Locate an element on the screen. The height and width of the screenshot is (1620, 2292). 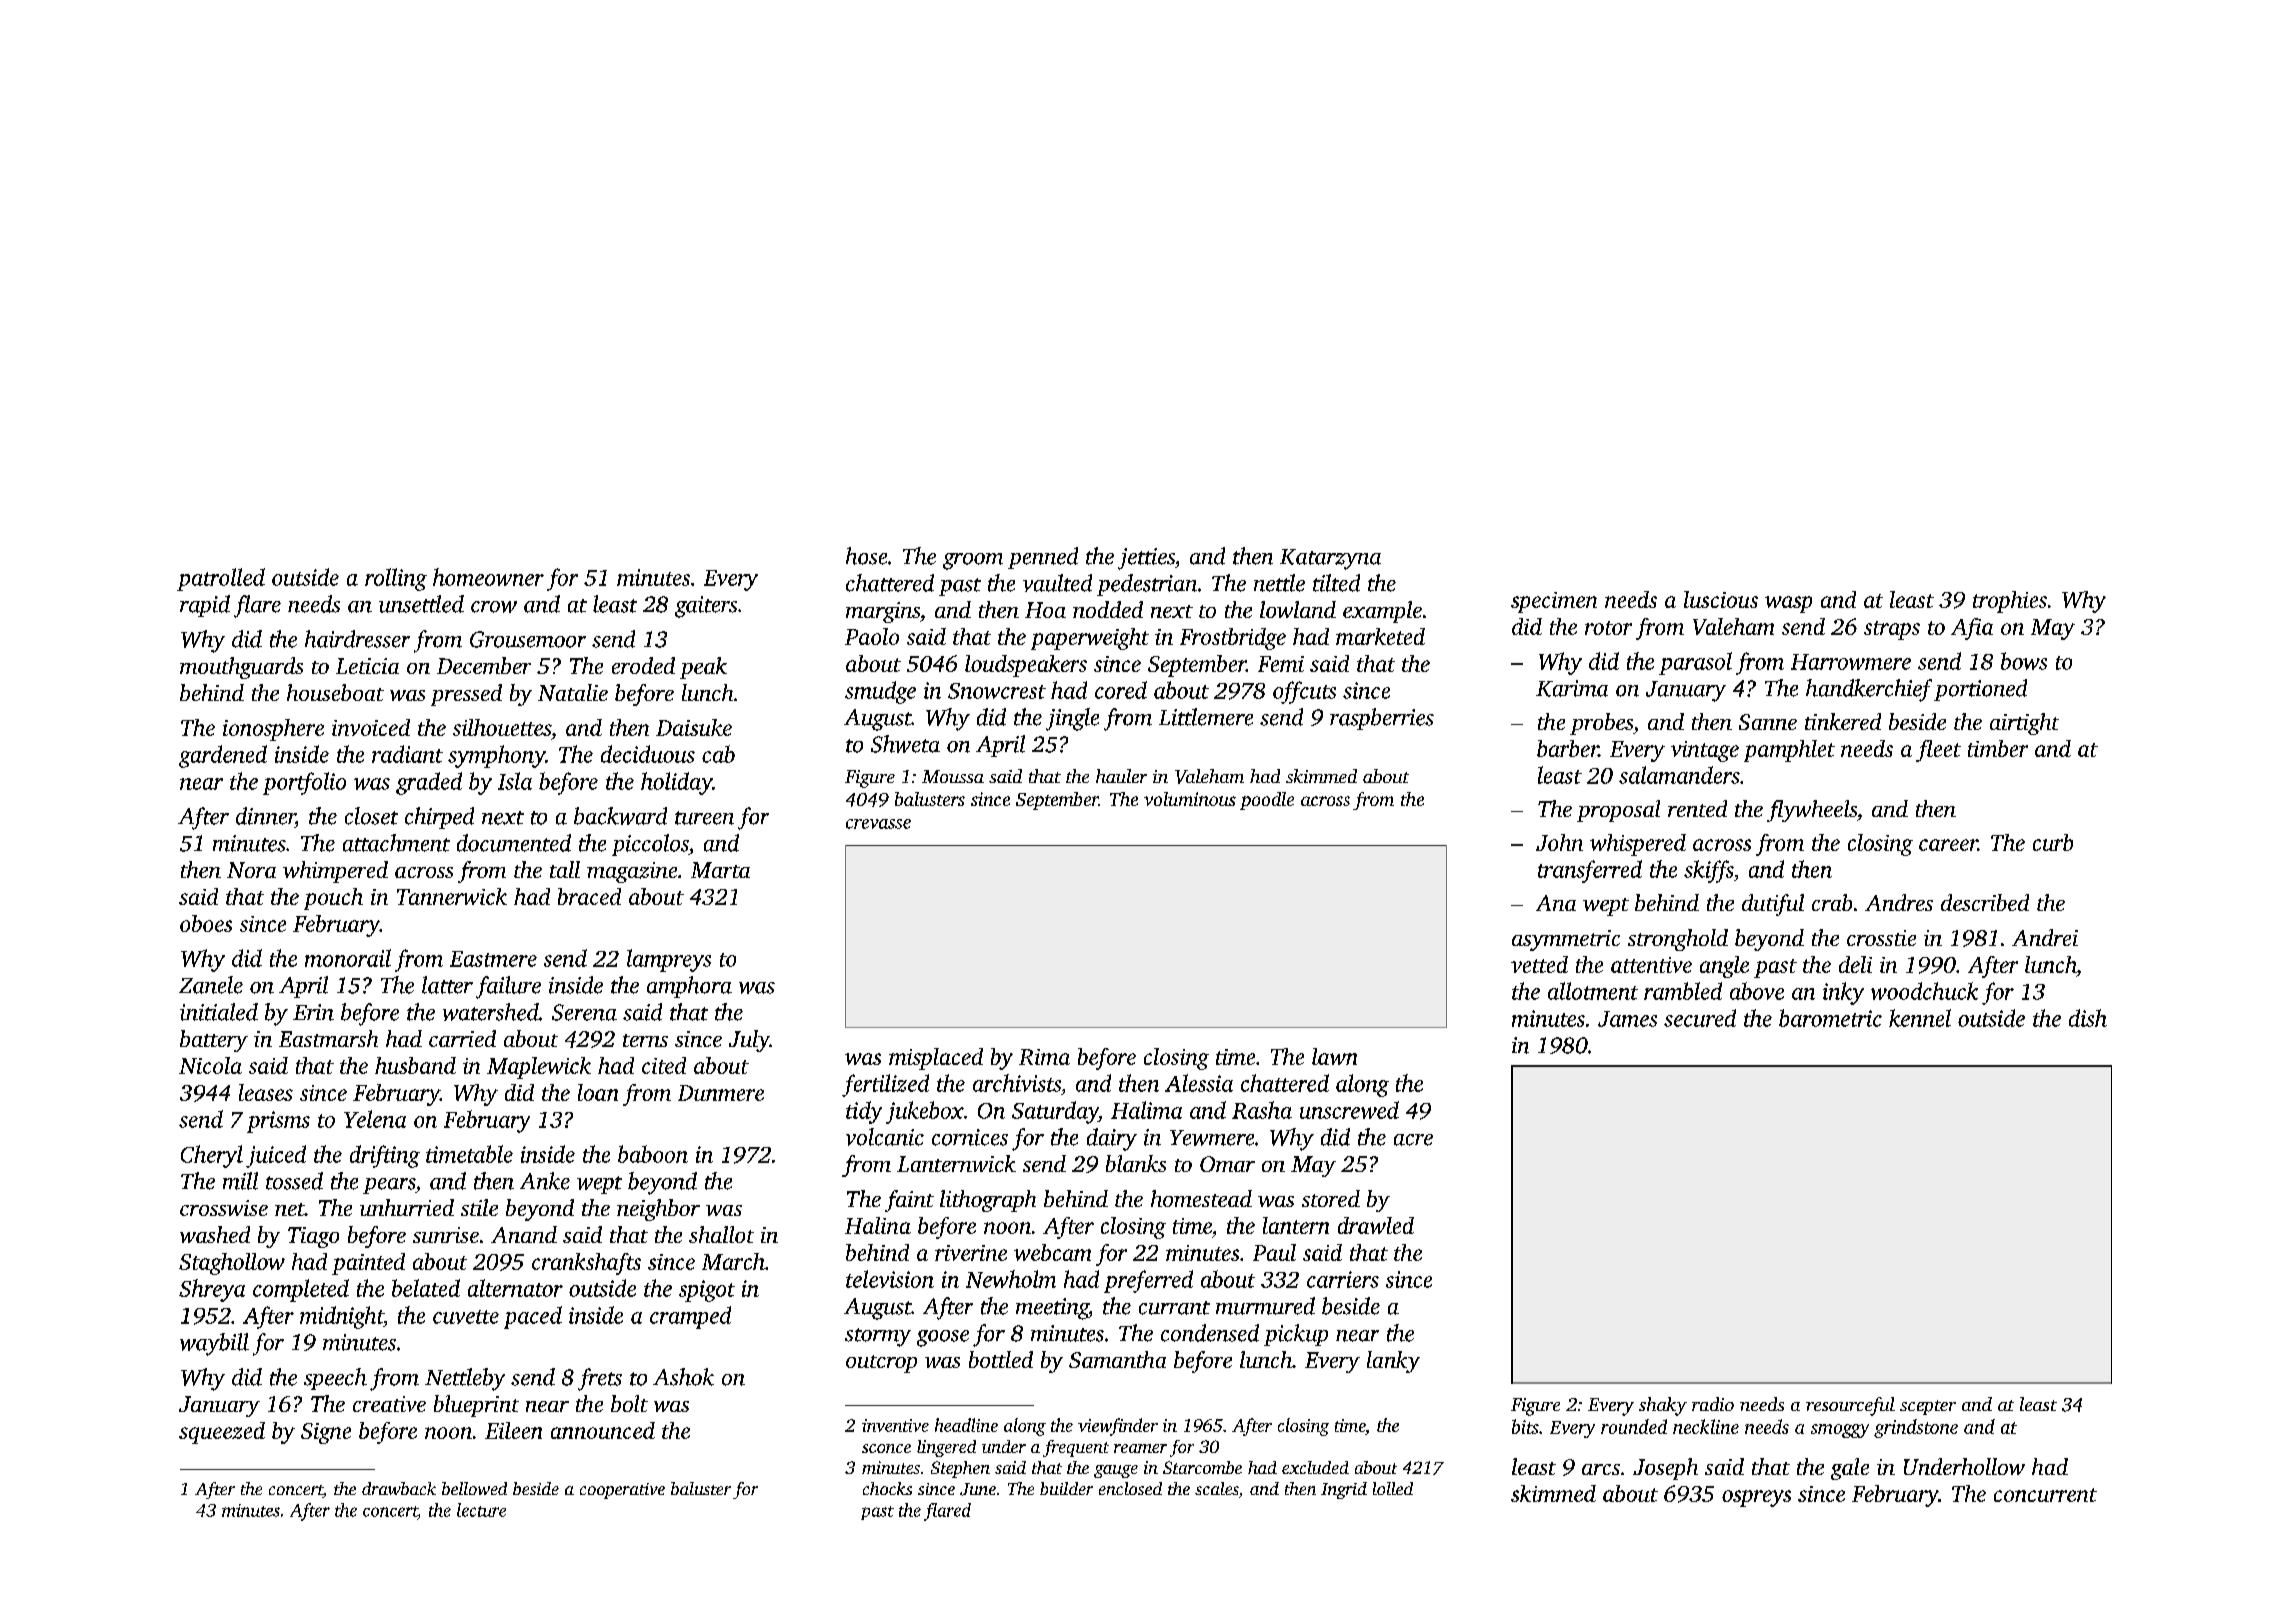
homeowner is located at coordinates (488, 577).
